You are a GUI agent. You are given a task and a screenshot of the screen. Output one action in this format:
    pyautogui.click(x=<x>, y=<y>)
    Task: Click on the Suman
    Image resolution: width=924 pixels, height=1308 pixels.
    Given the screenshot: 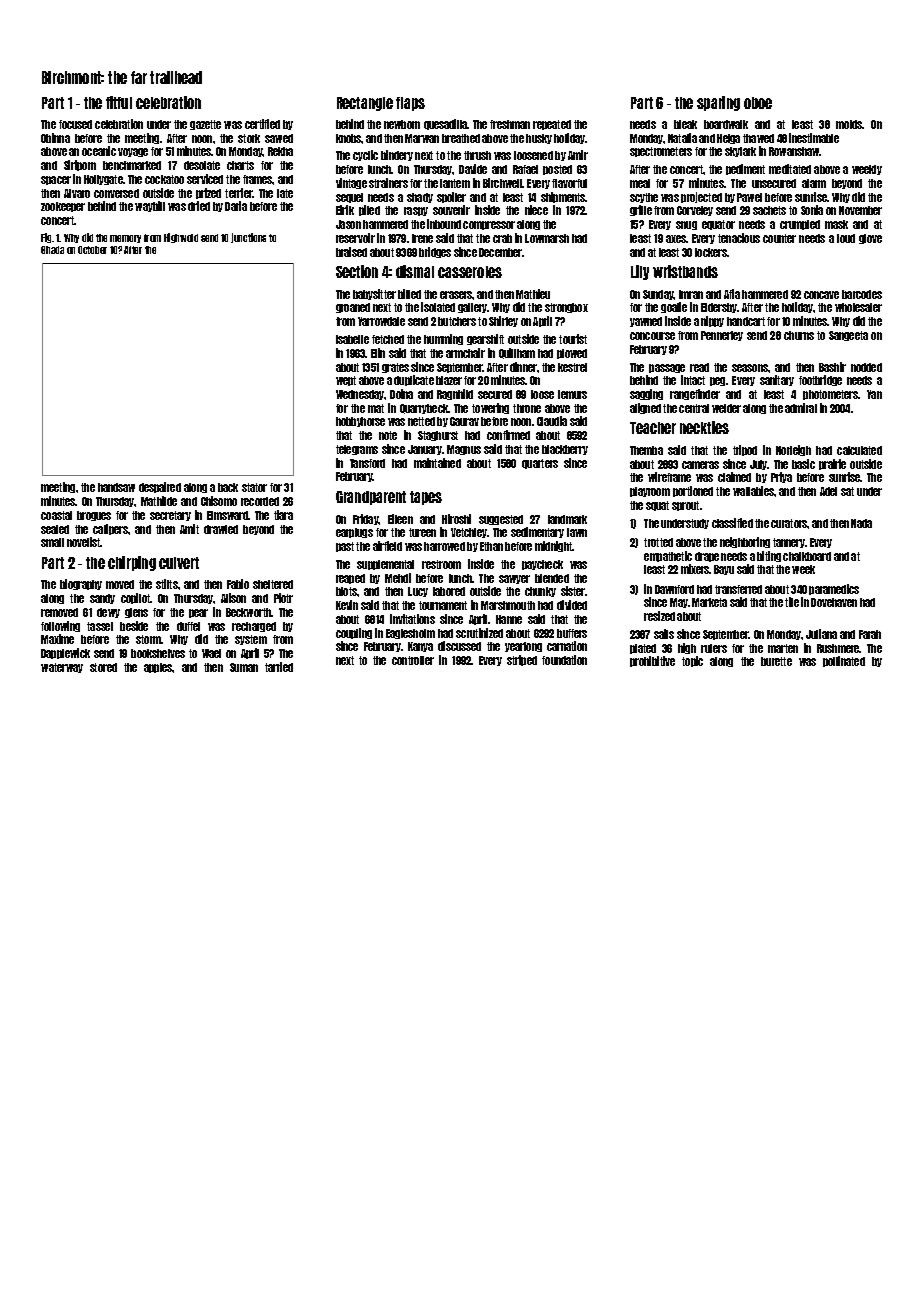 What is the action you would take?
    pyautogui.click(x=244, y=667)
